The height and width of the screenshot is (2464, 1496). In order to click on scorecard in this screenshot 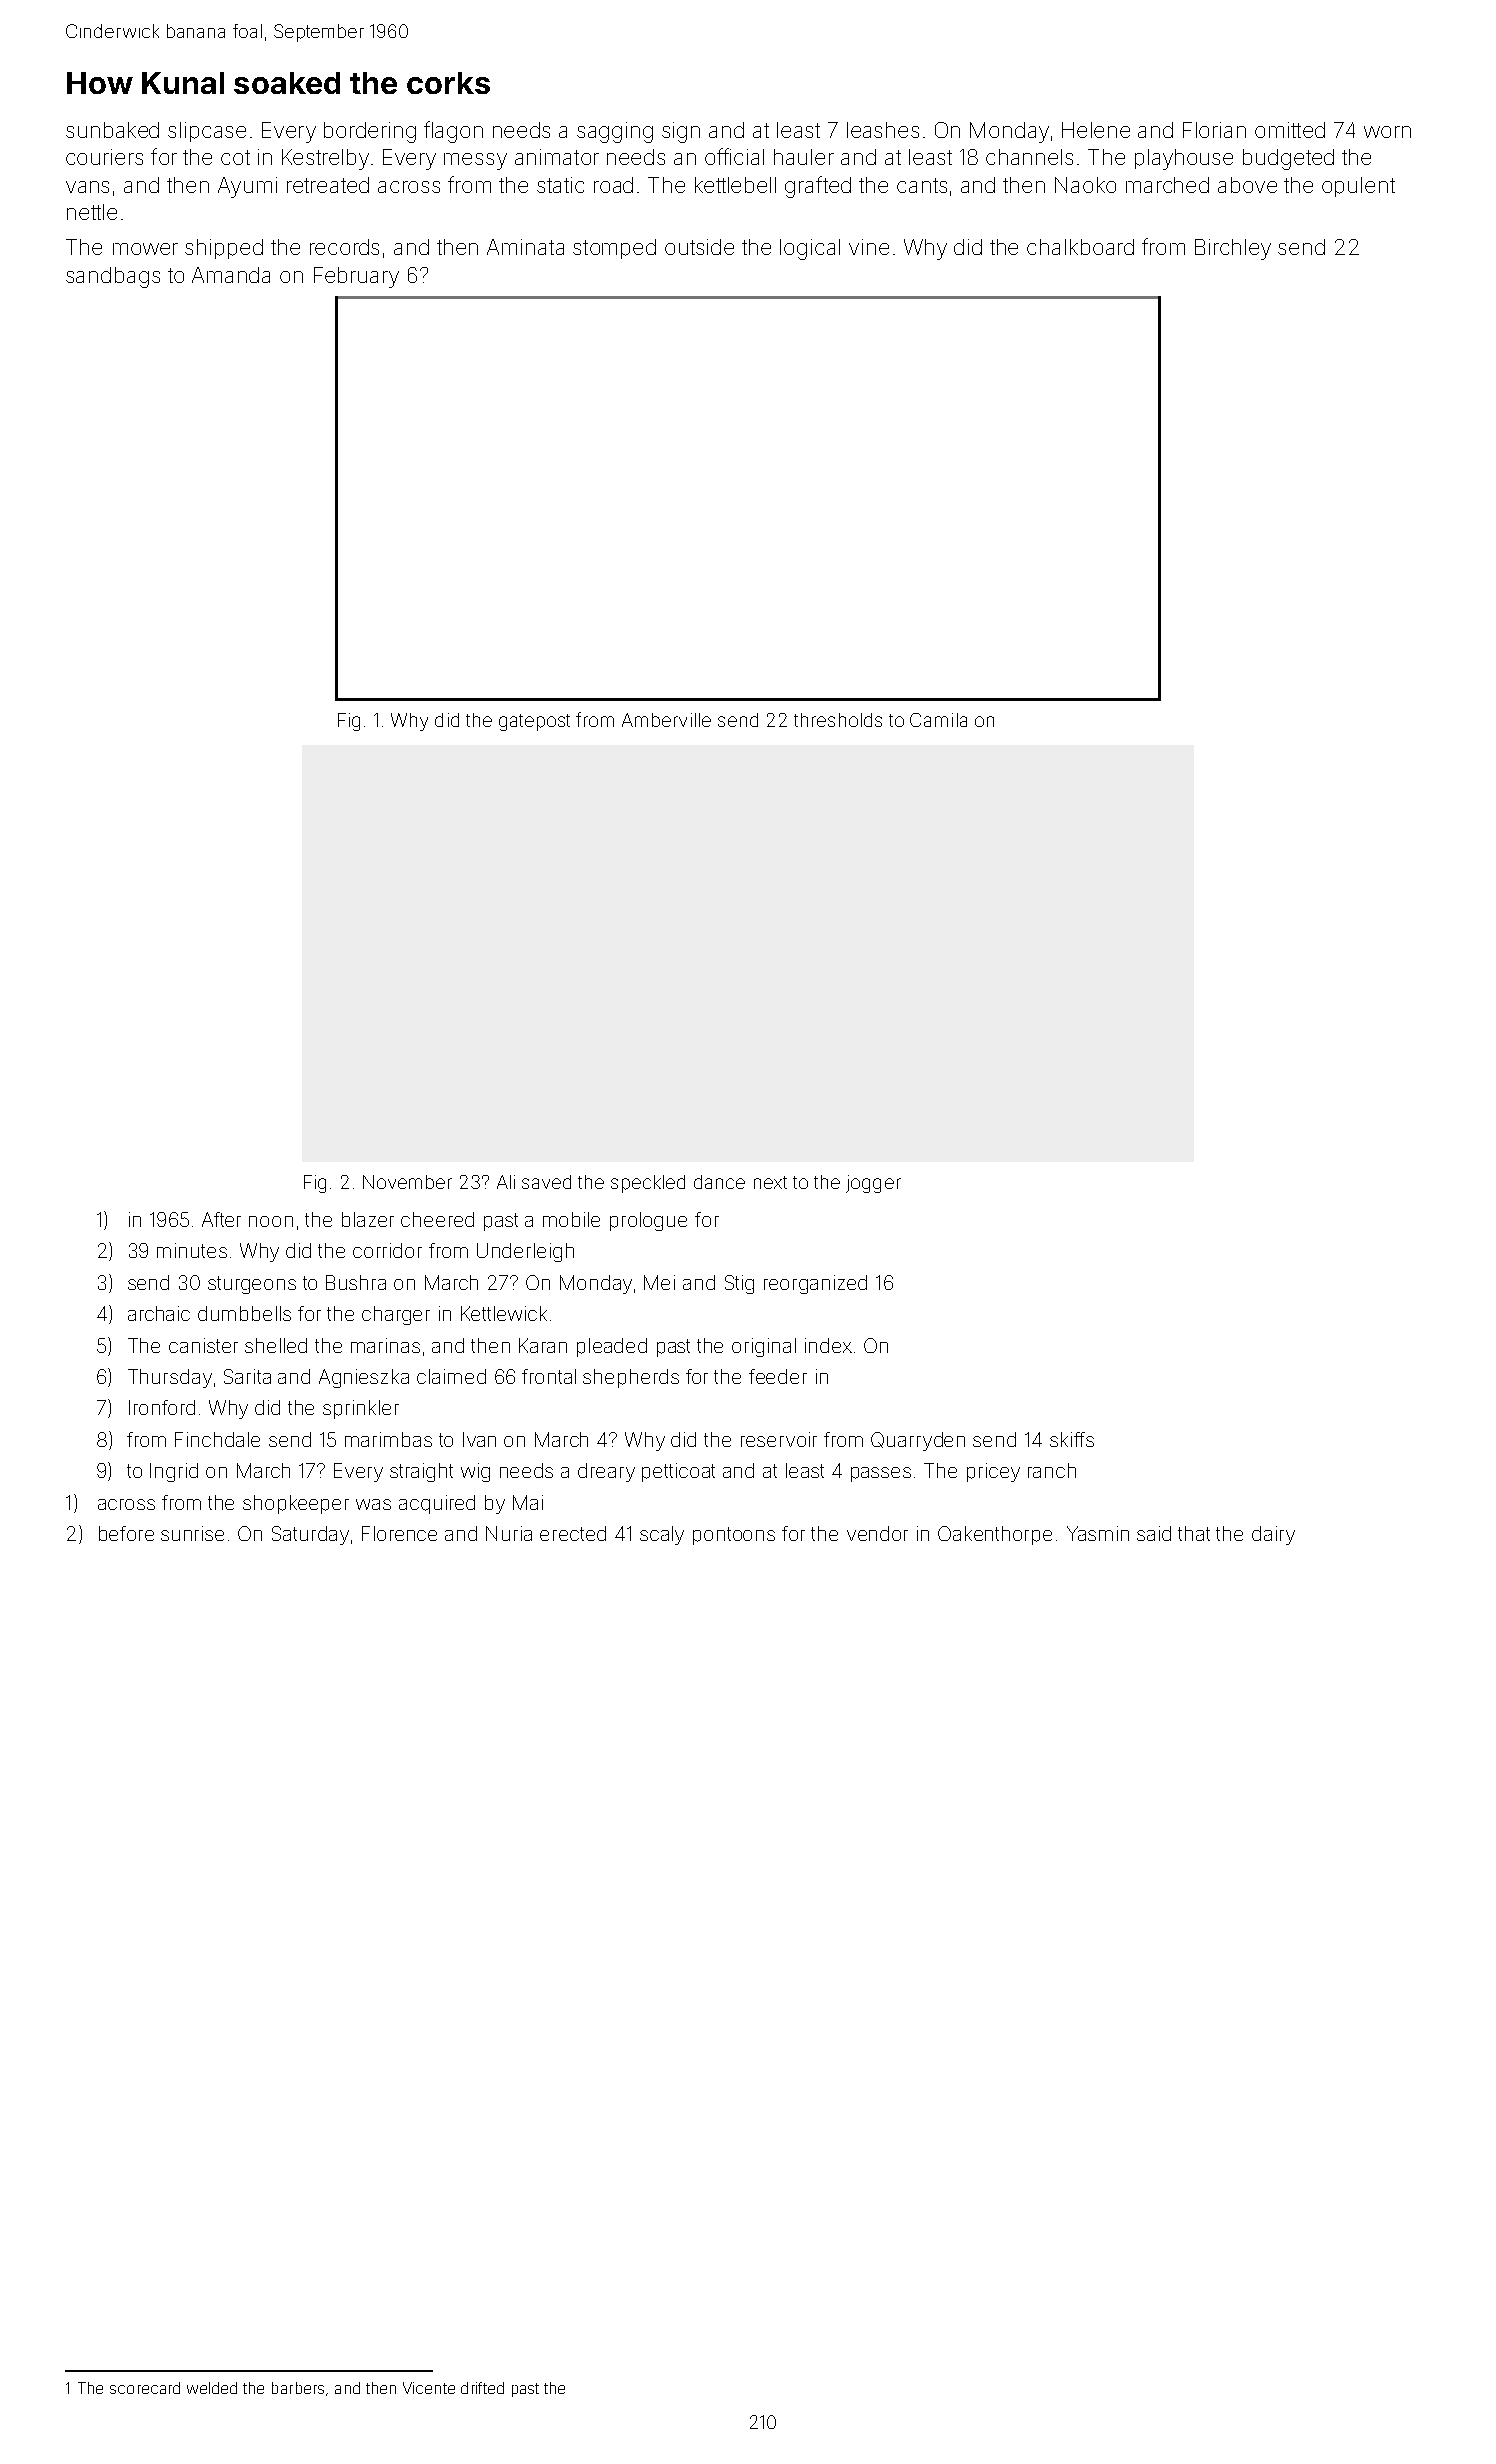, I will do `click(145, 2388)`.
